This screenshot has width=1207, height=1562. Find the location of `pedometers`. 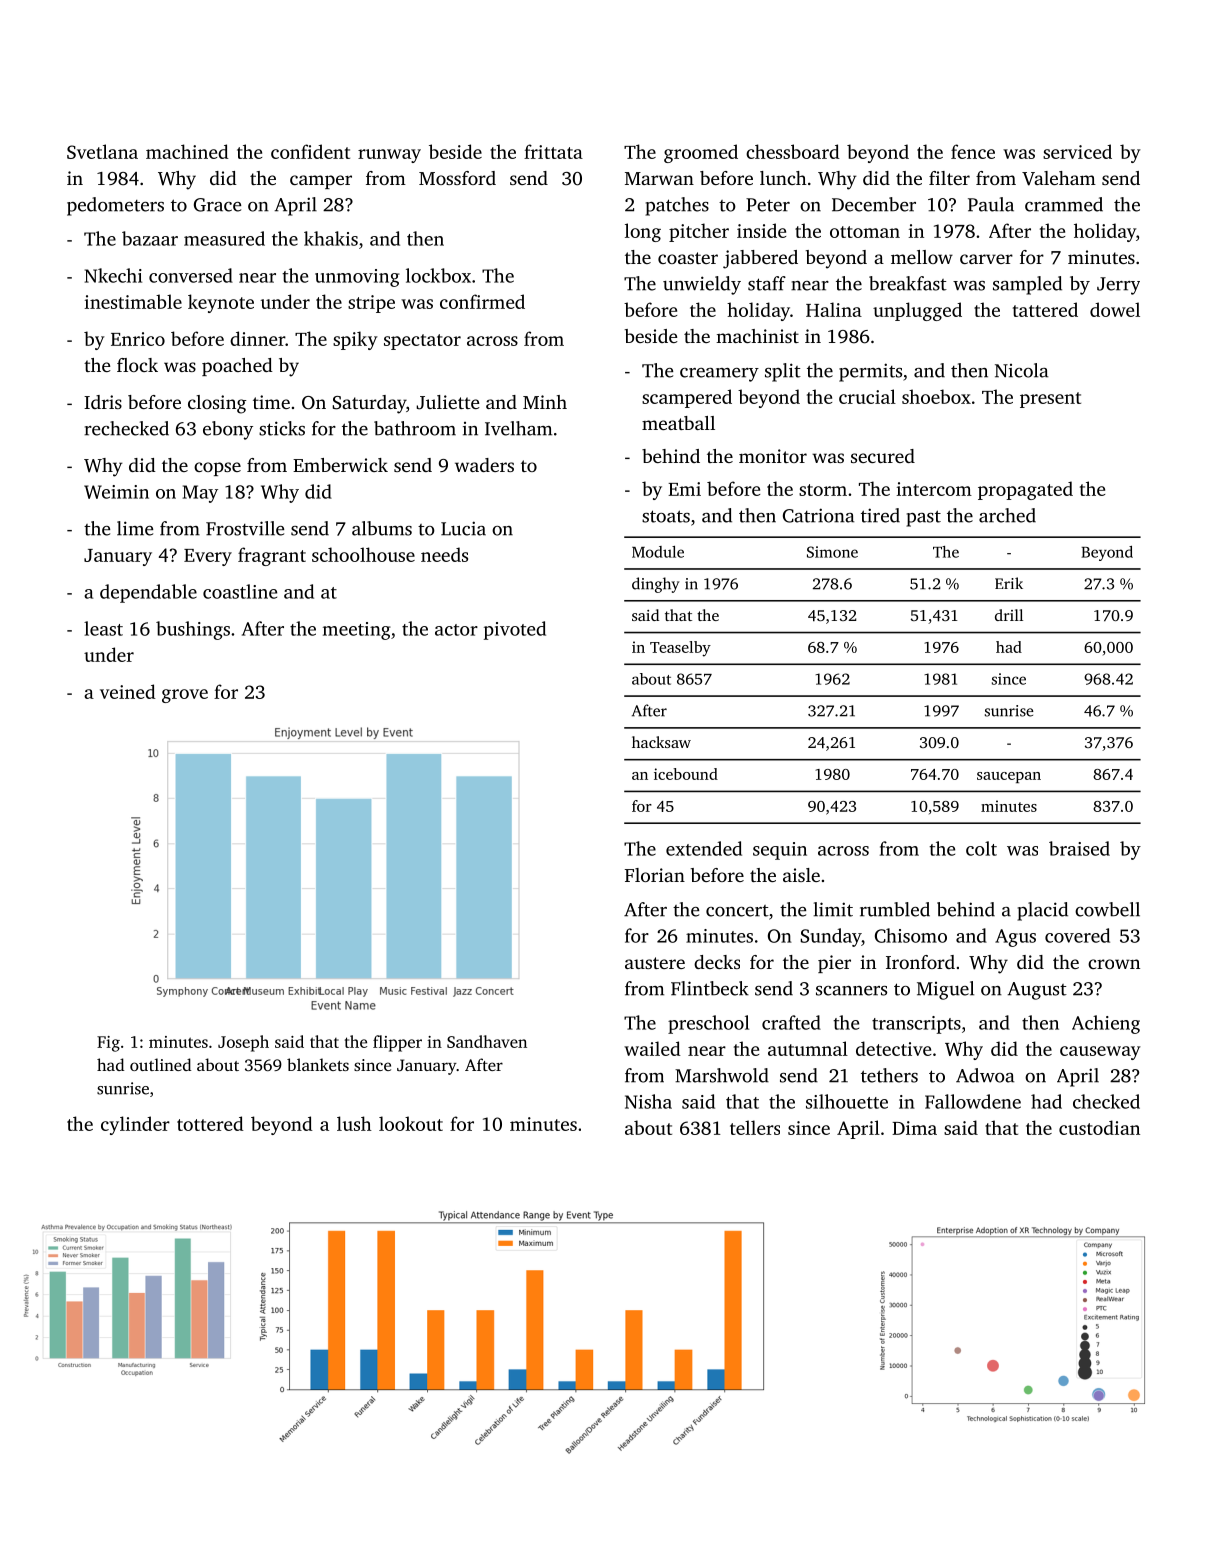

pedometers is located at coordinates (115, 206).
